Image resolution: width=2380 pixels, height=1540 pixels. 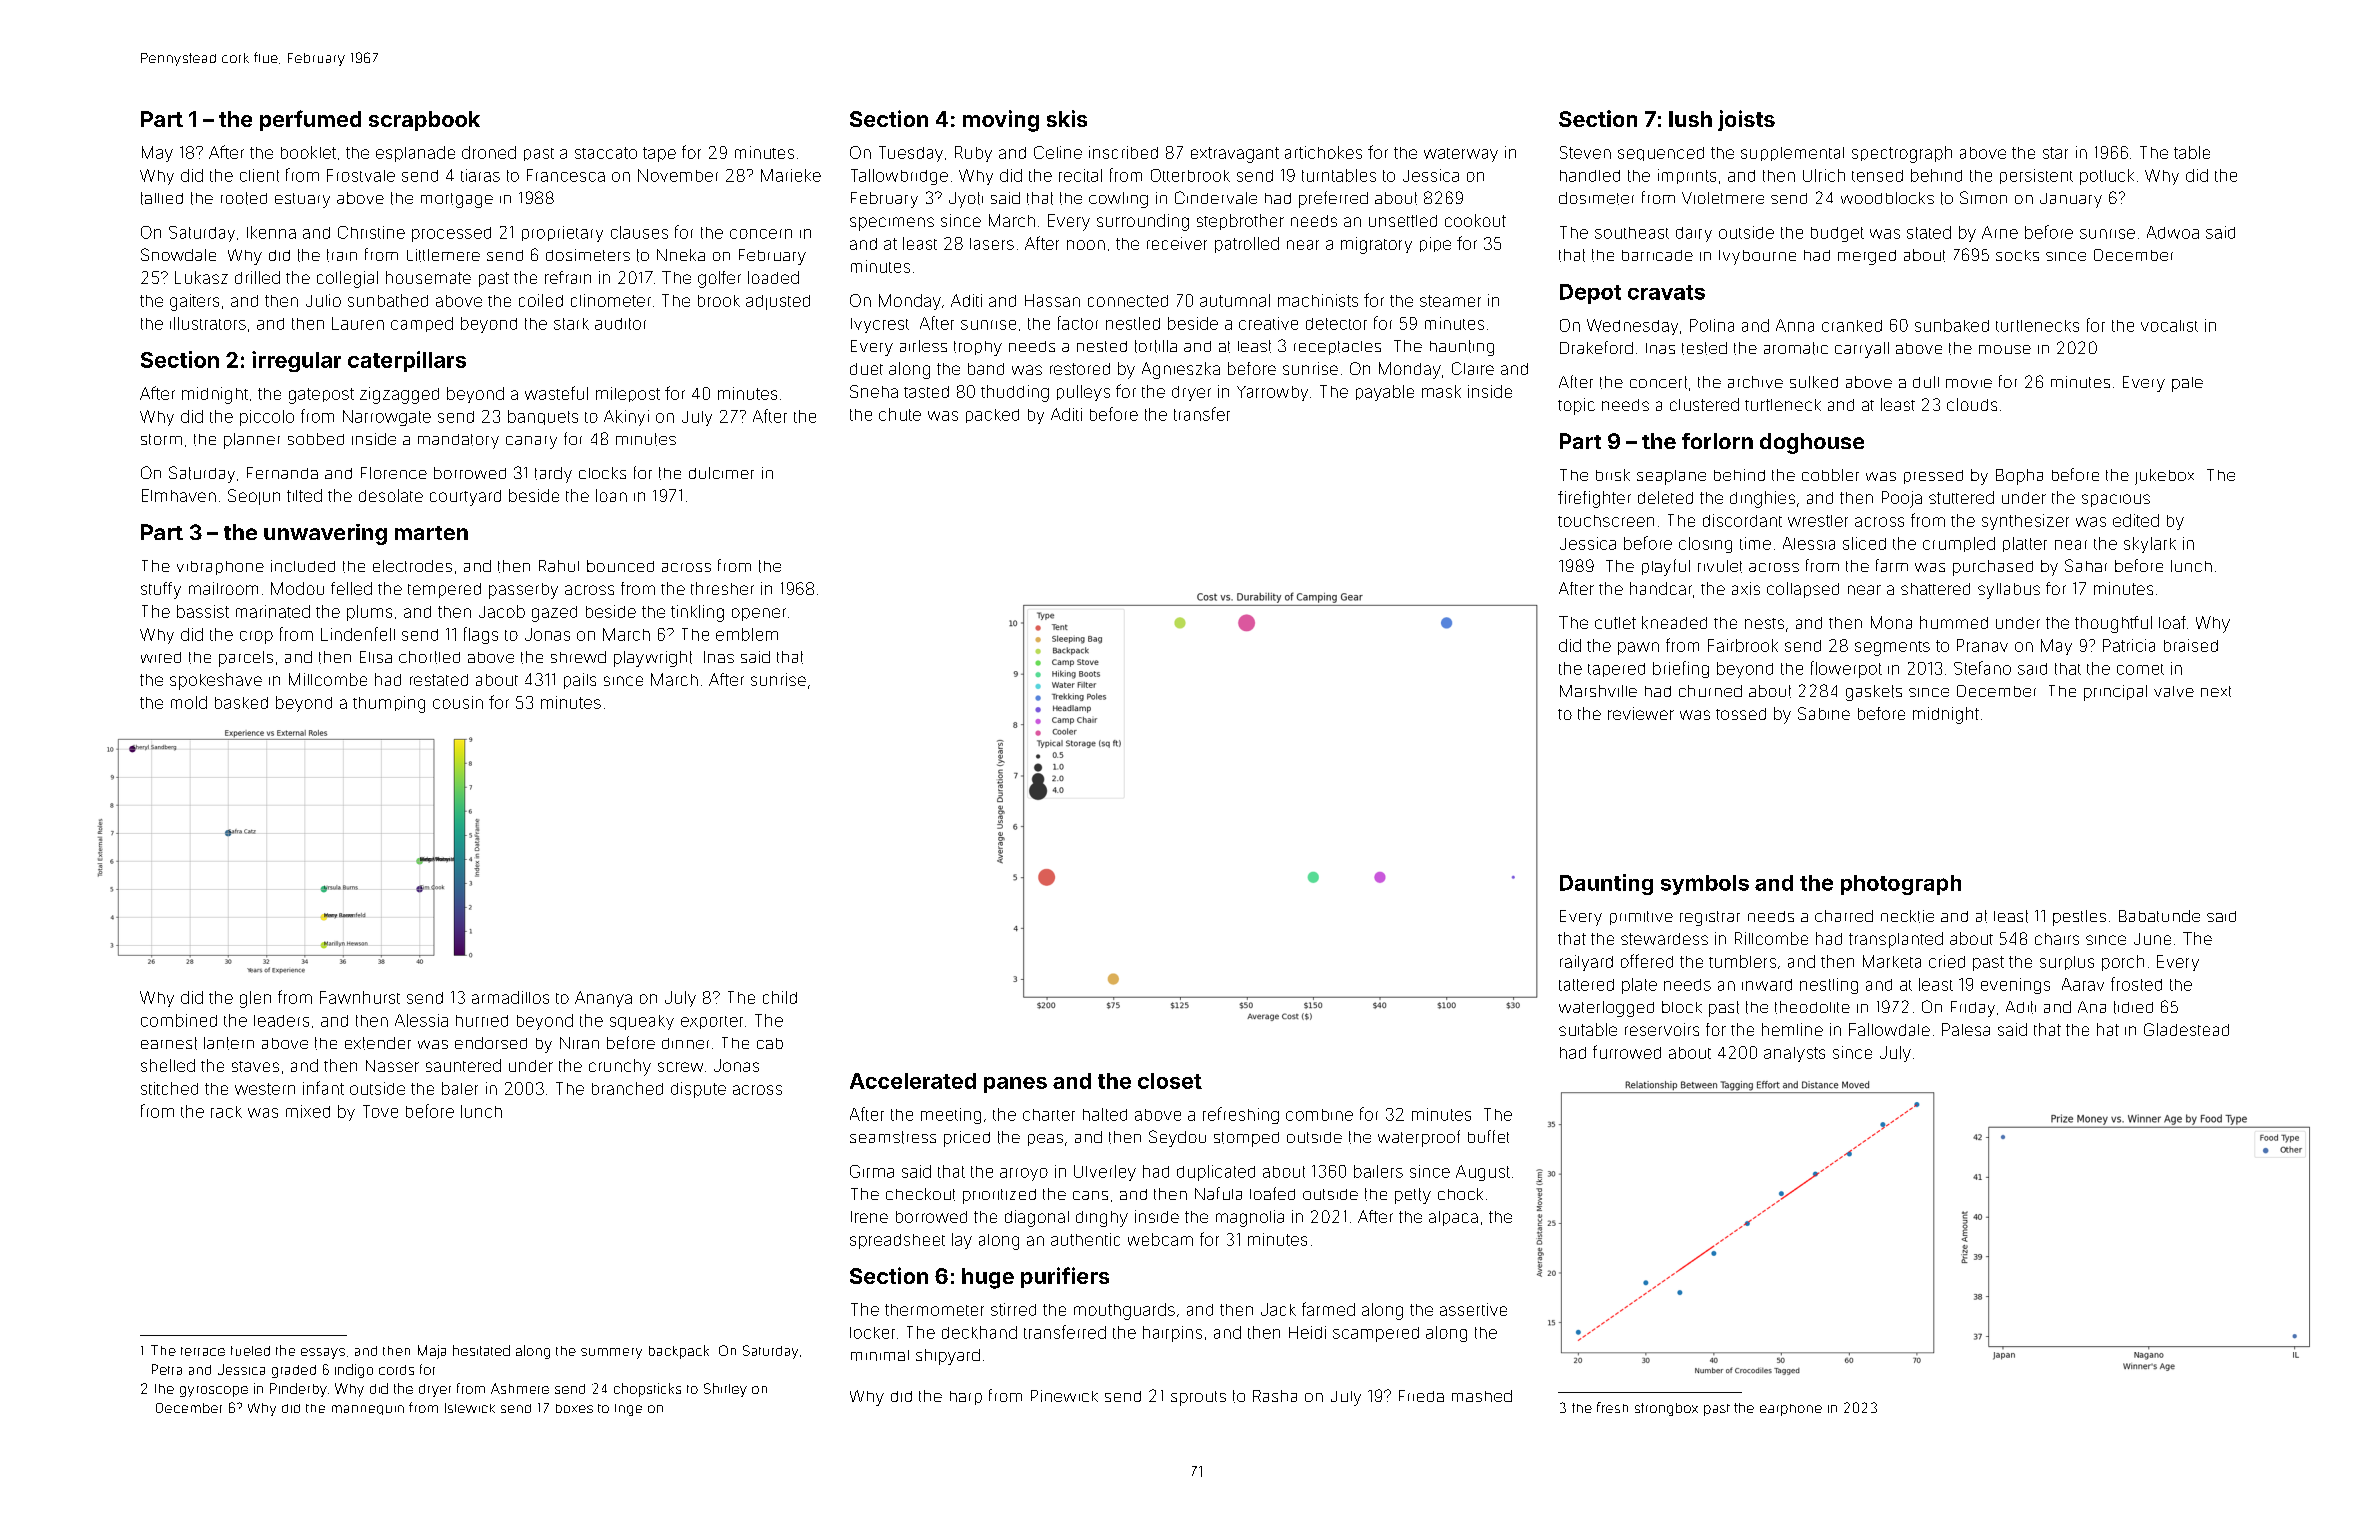 I want to click on pails, so click(x=580, y=681).
